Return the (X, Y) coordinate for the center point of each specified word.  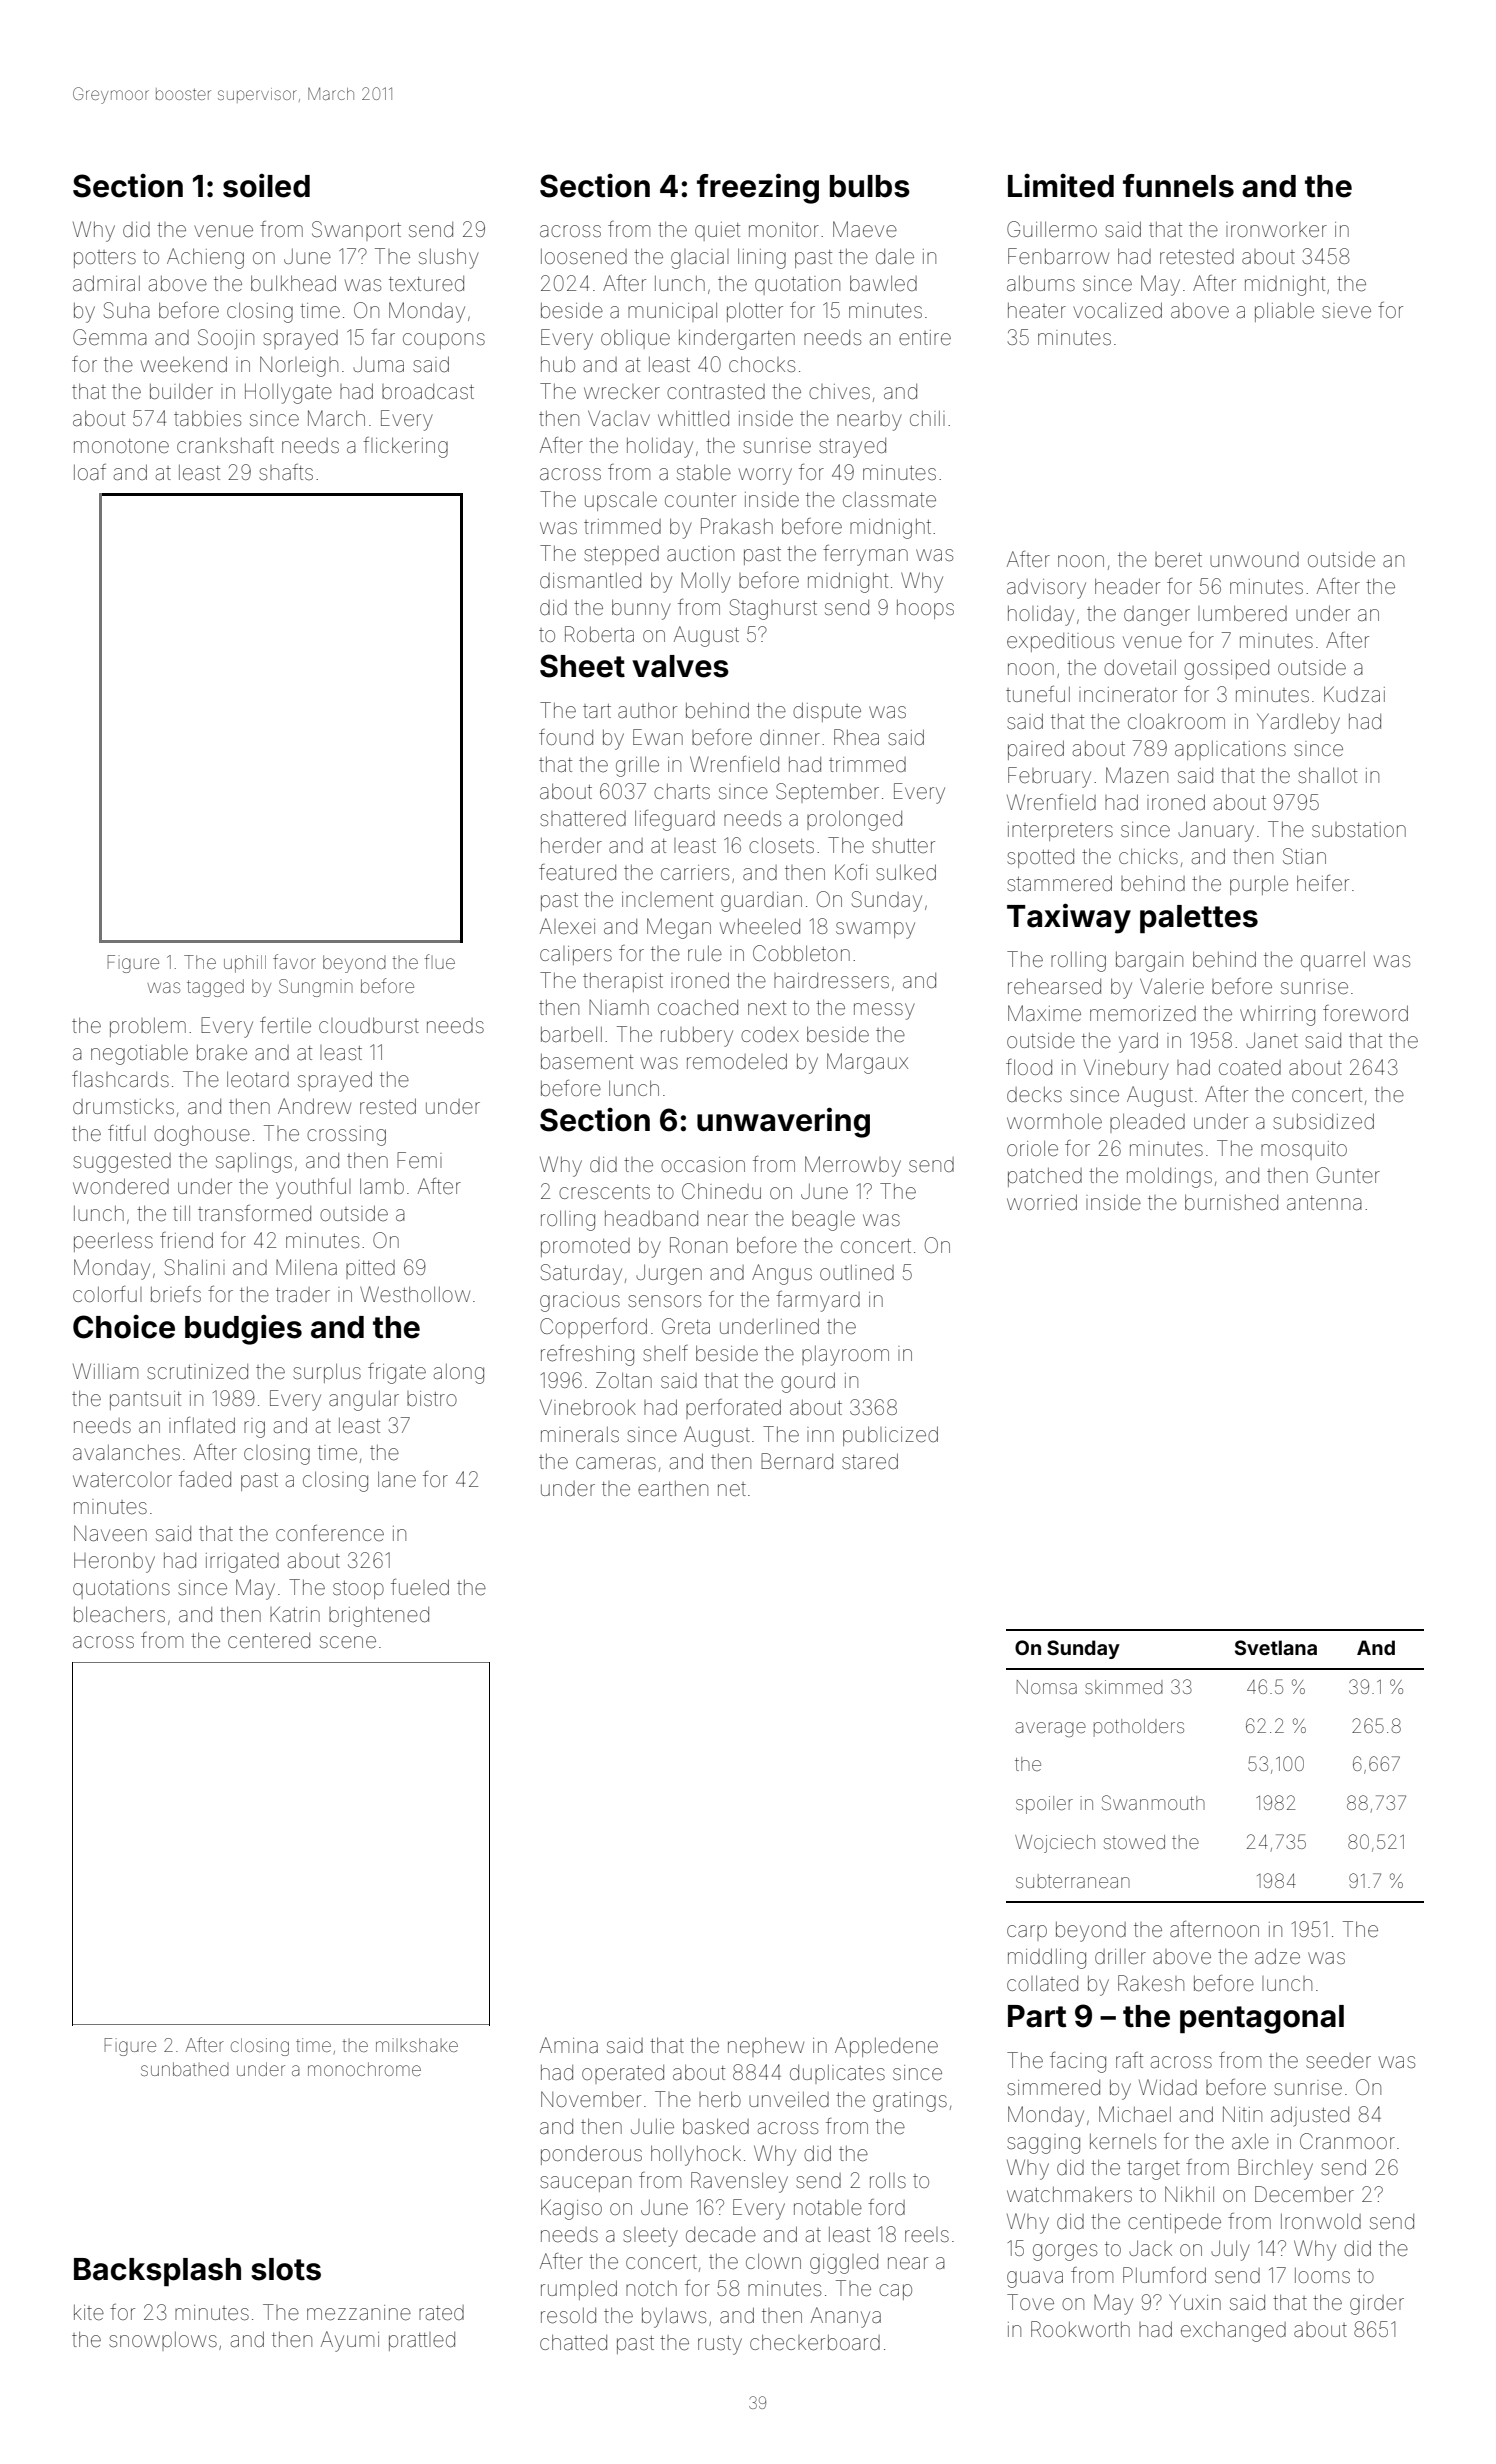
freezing (758, 188)
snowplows (163, 2341)
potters (105, 259)
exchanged (1233, 2332)
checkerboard (815, 2342)
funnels (1178, 186)
